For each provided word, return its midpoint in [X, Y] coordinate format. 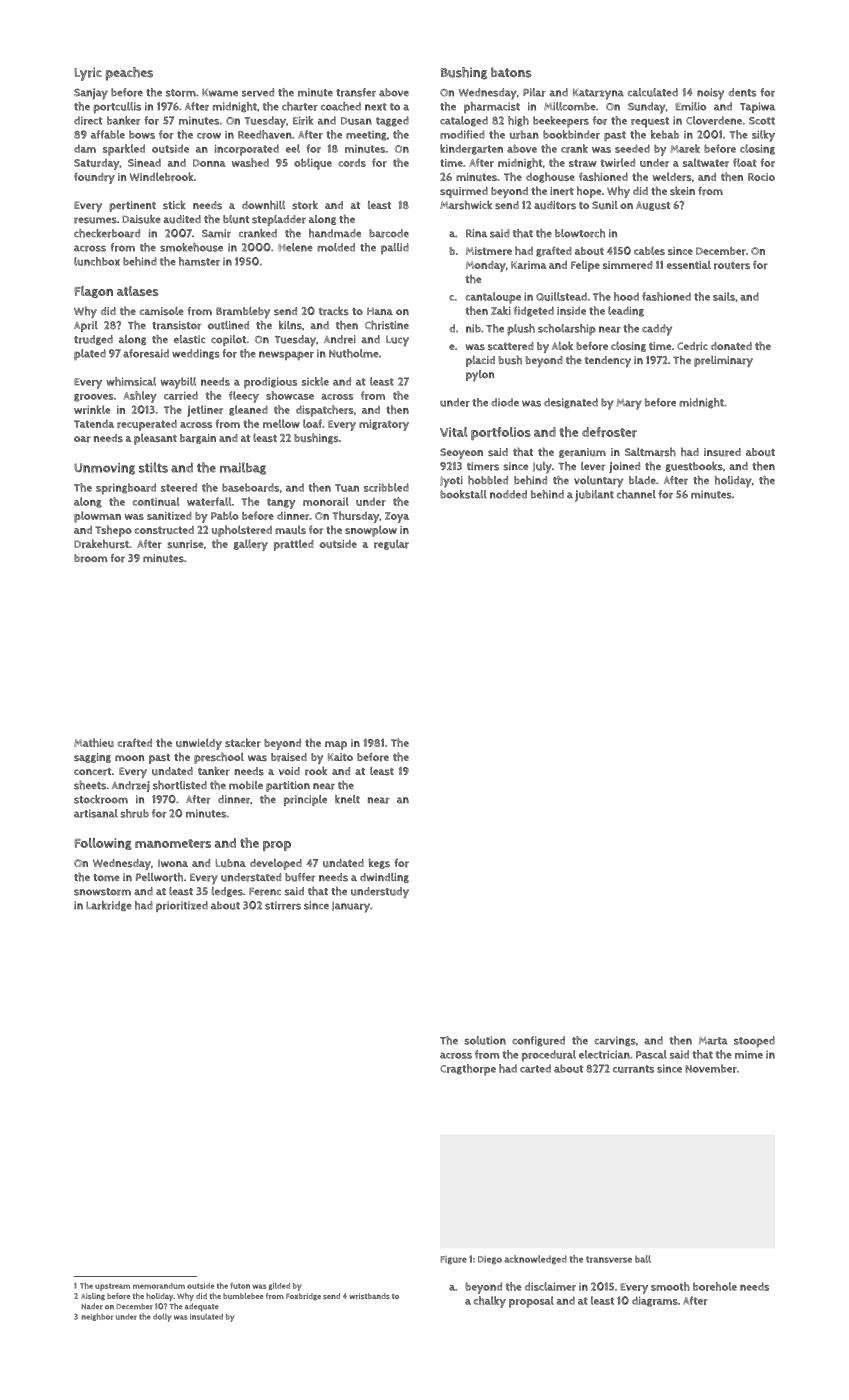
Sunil [605, 205]
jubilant [594, 495]
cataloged [464, 121]
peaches [129, 74]
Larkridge [109, 906]
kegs [379, 863]
